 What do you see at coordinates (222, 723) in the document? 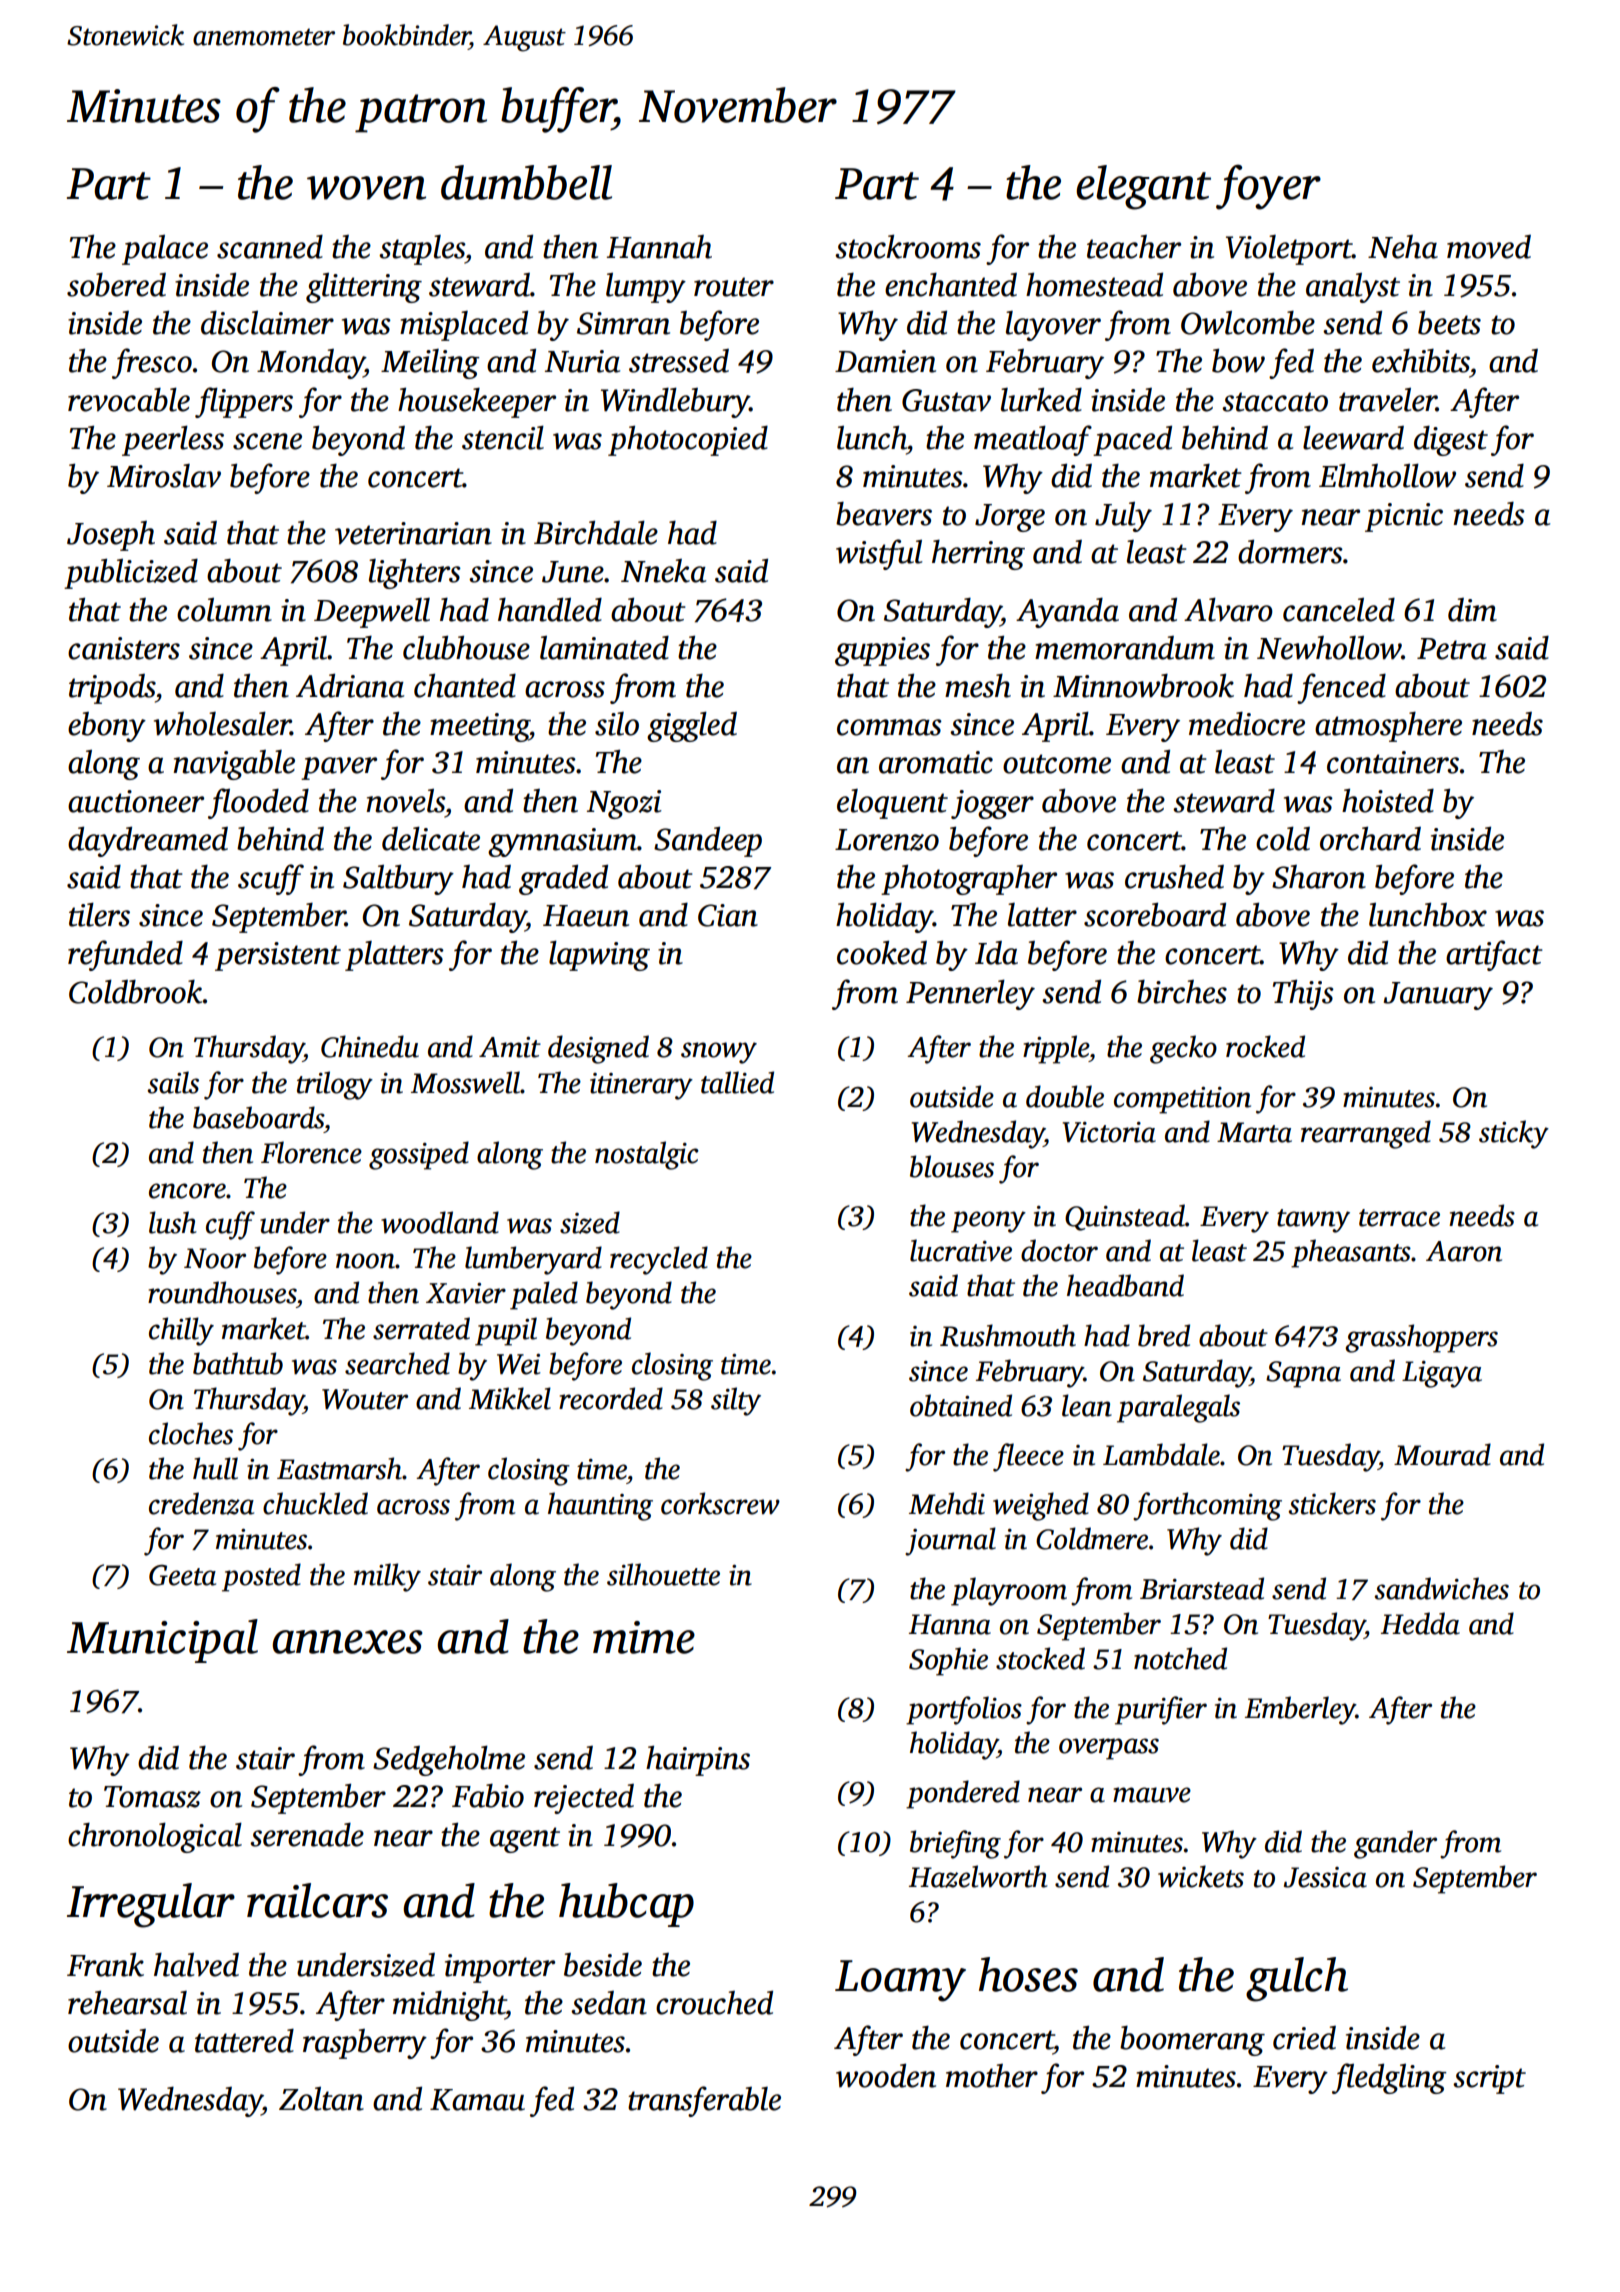
I see `wholesaler` at bounding box center [222, 723].
